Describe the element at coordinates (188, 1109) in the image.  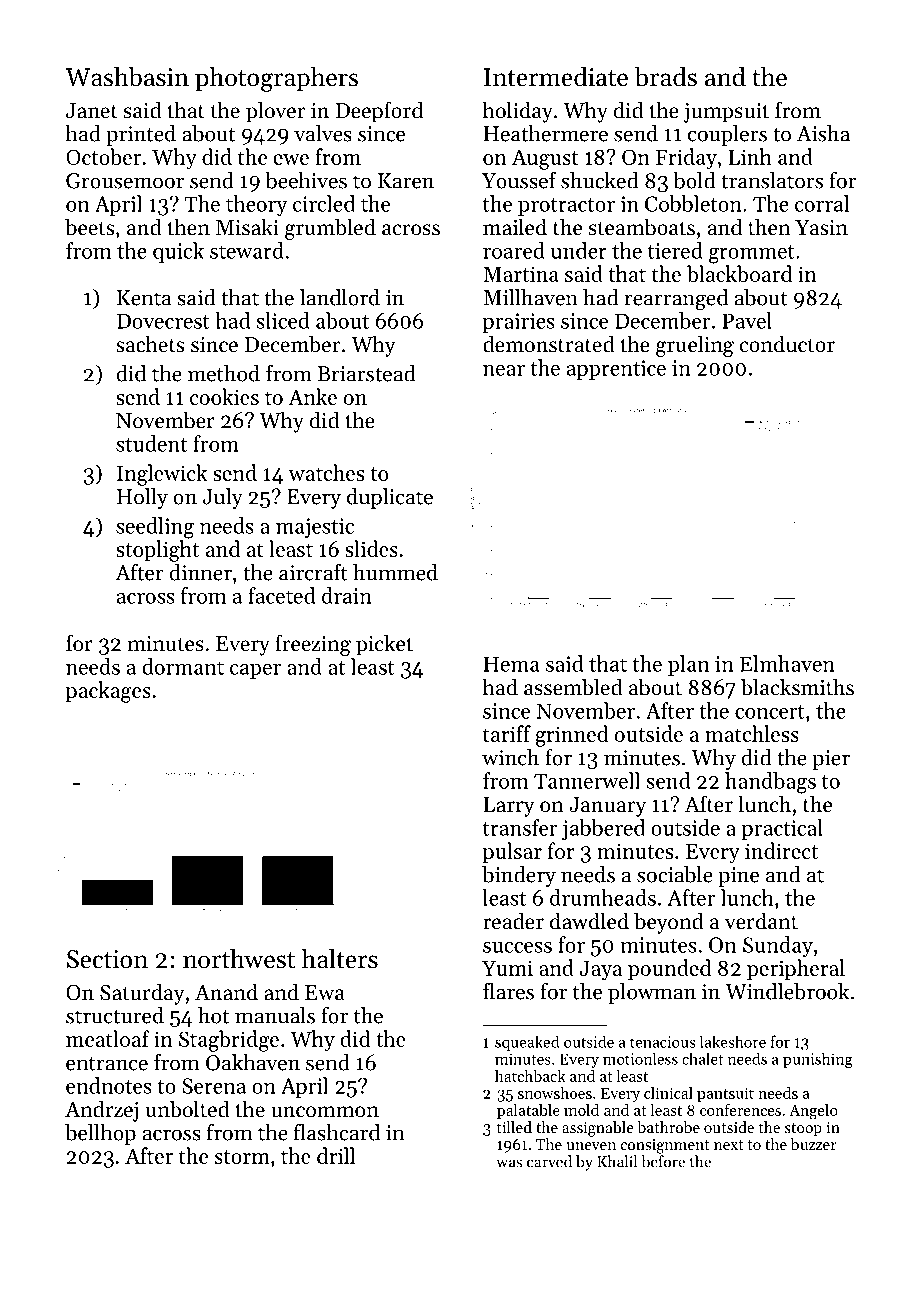
I see `unbolted` at that location.
